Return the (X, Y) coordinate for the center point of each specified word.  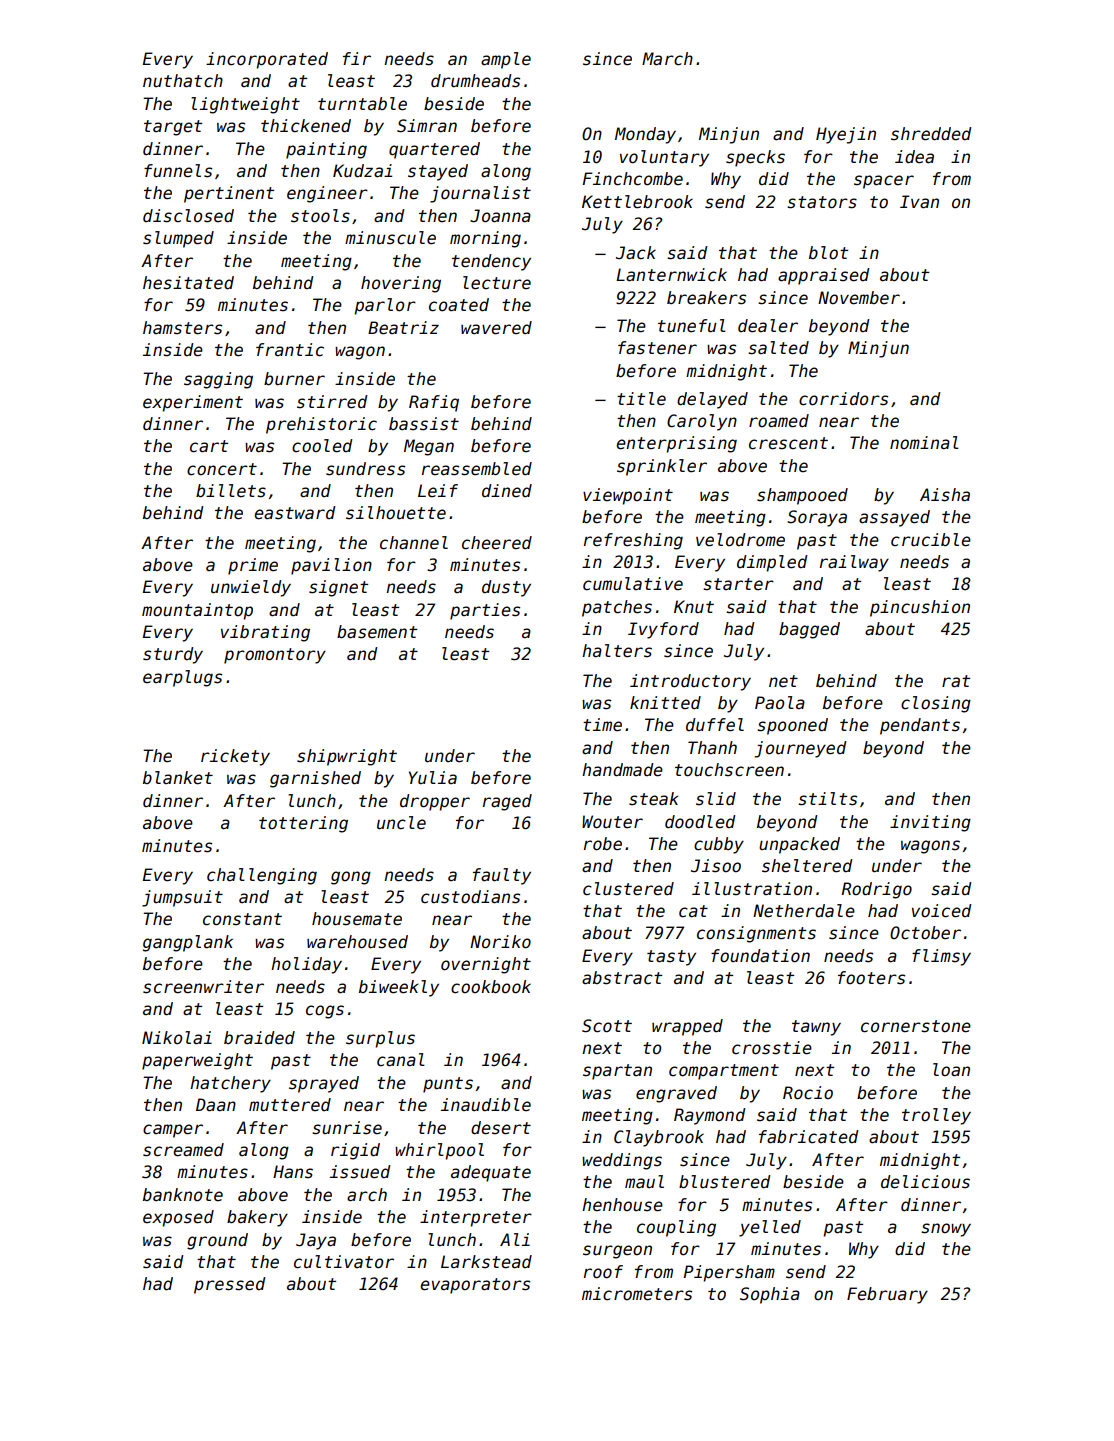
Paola (780, 703)
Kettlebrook (637, 202)
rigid (355, 1151)
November (859, 298)
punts (448, 1085)
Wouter (612, 822)
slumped (178, 239)
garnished (315, 779)
